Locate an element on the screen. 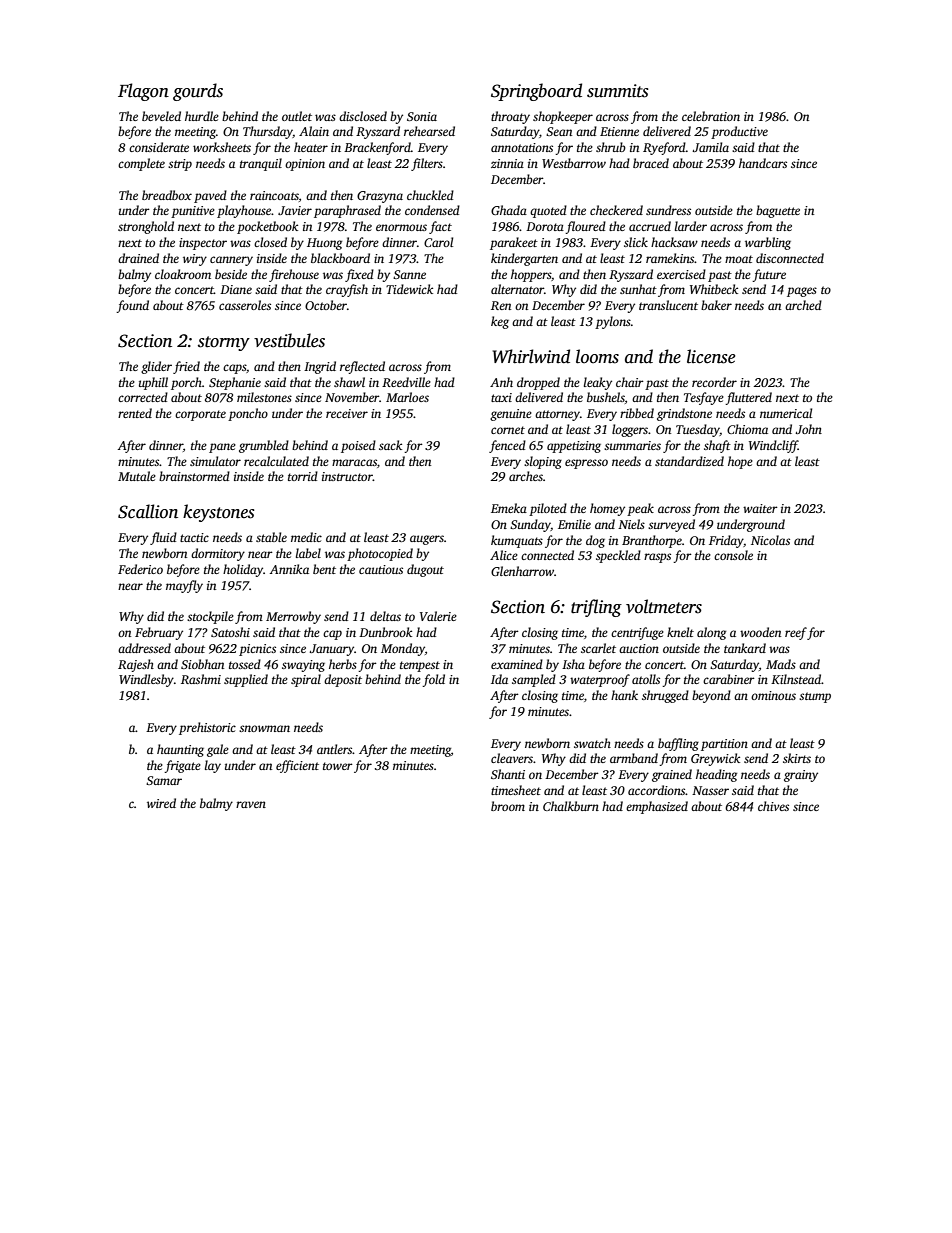 The image size is (952, 1233). paved is located at coordinates (210, 196).
